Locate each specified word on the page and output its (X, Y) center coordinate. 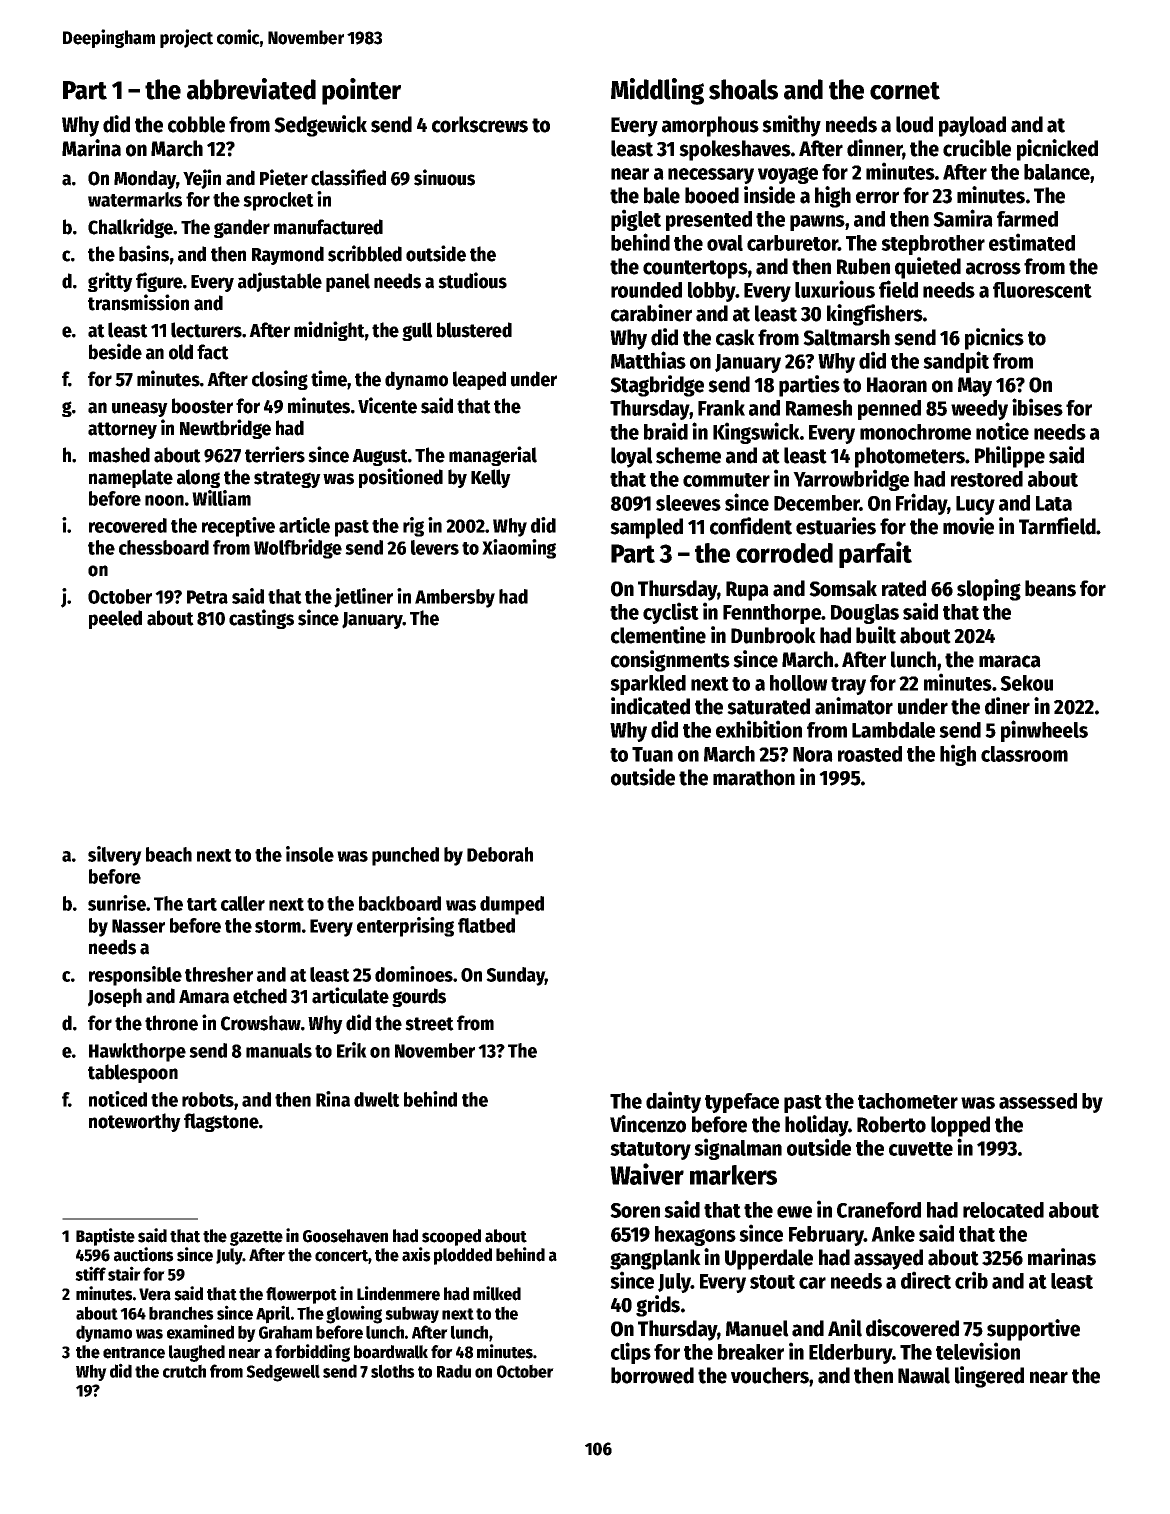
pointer (361, 91)
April (273, 1314)
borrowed (652, 1375)
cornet (905, 91)
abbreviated (251, 89)
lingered (989, 1377)
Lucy (975, 505)
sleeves (688, 503)
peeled (115, 619)
